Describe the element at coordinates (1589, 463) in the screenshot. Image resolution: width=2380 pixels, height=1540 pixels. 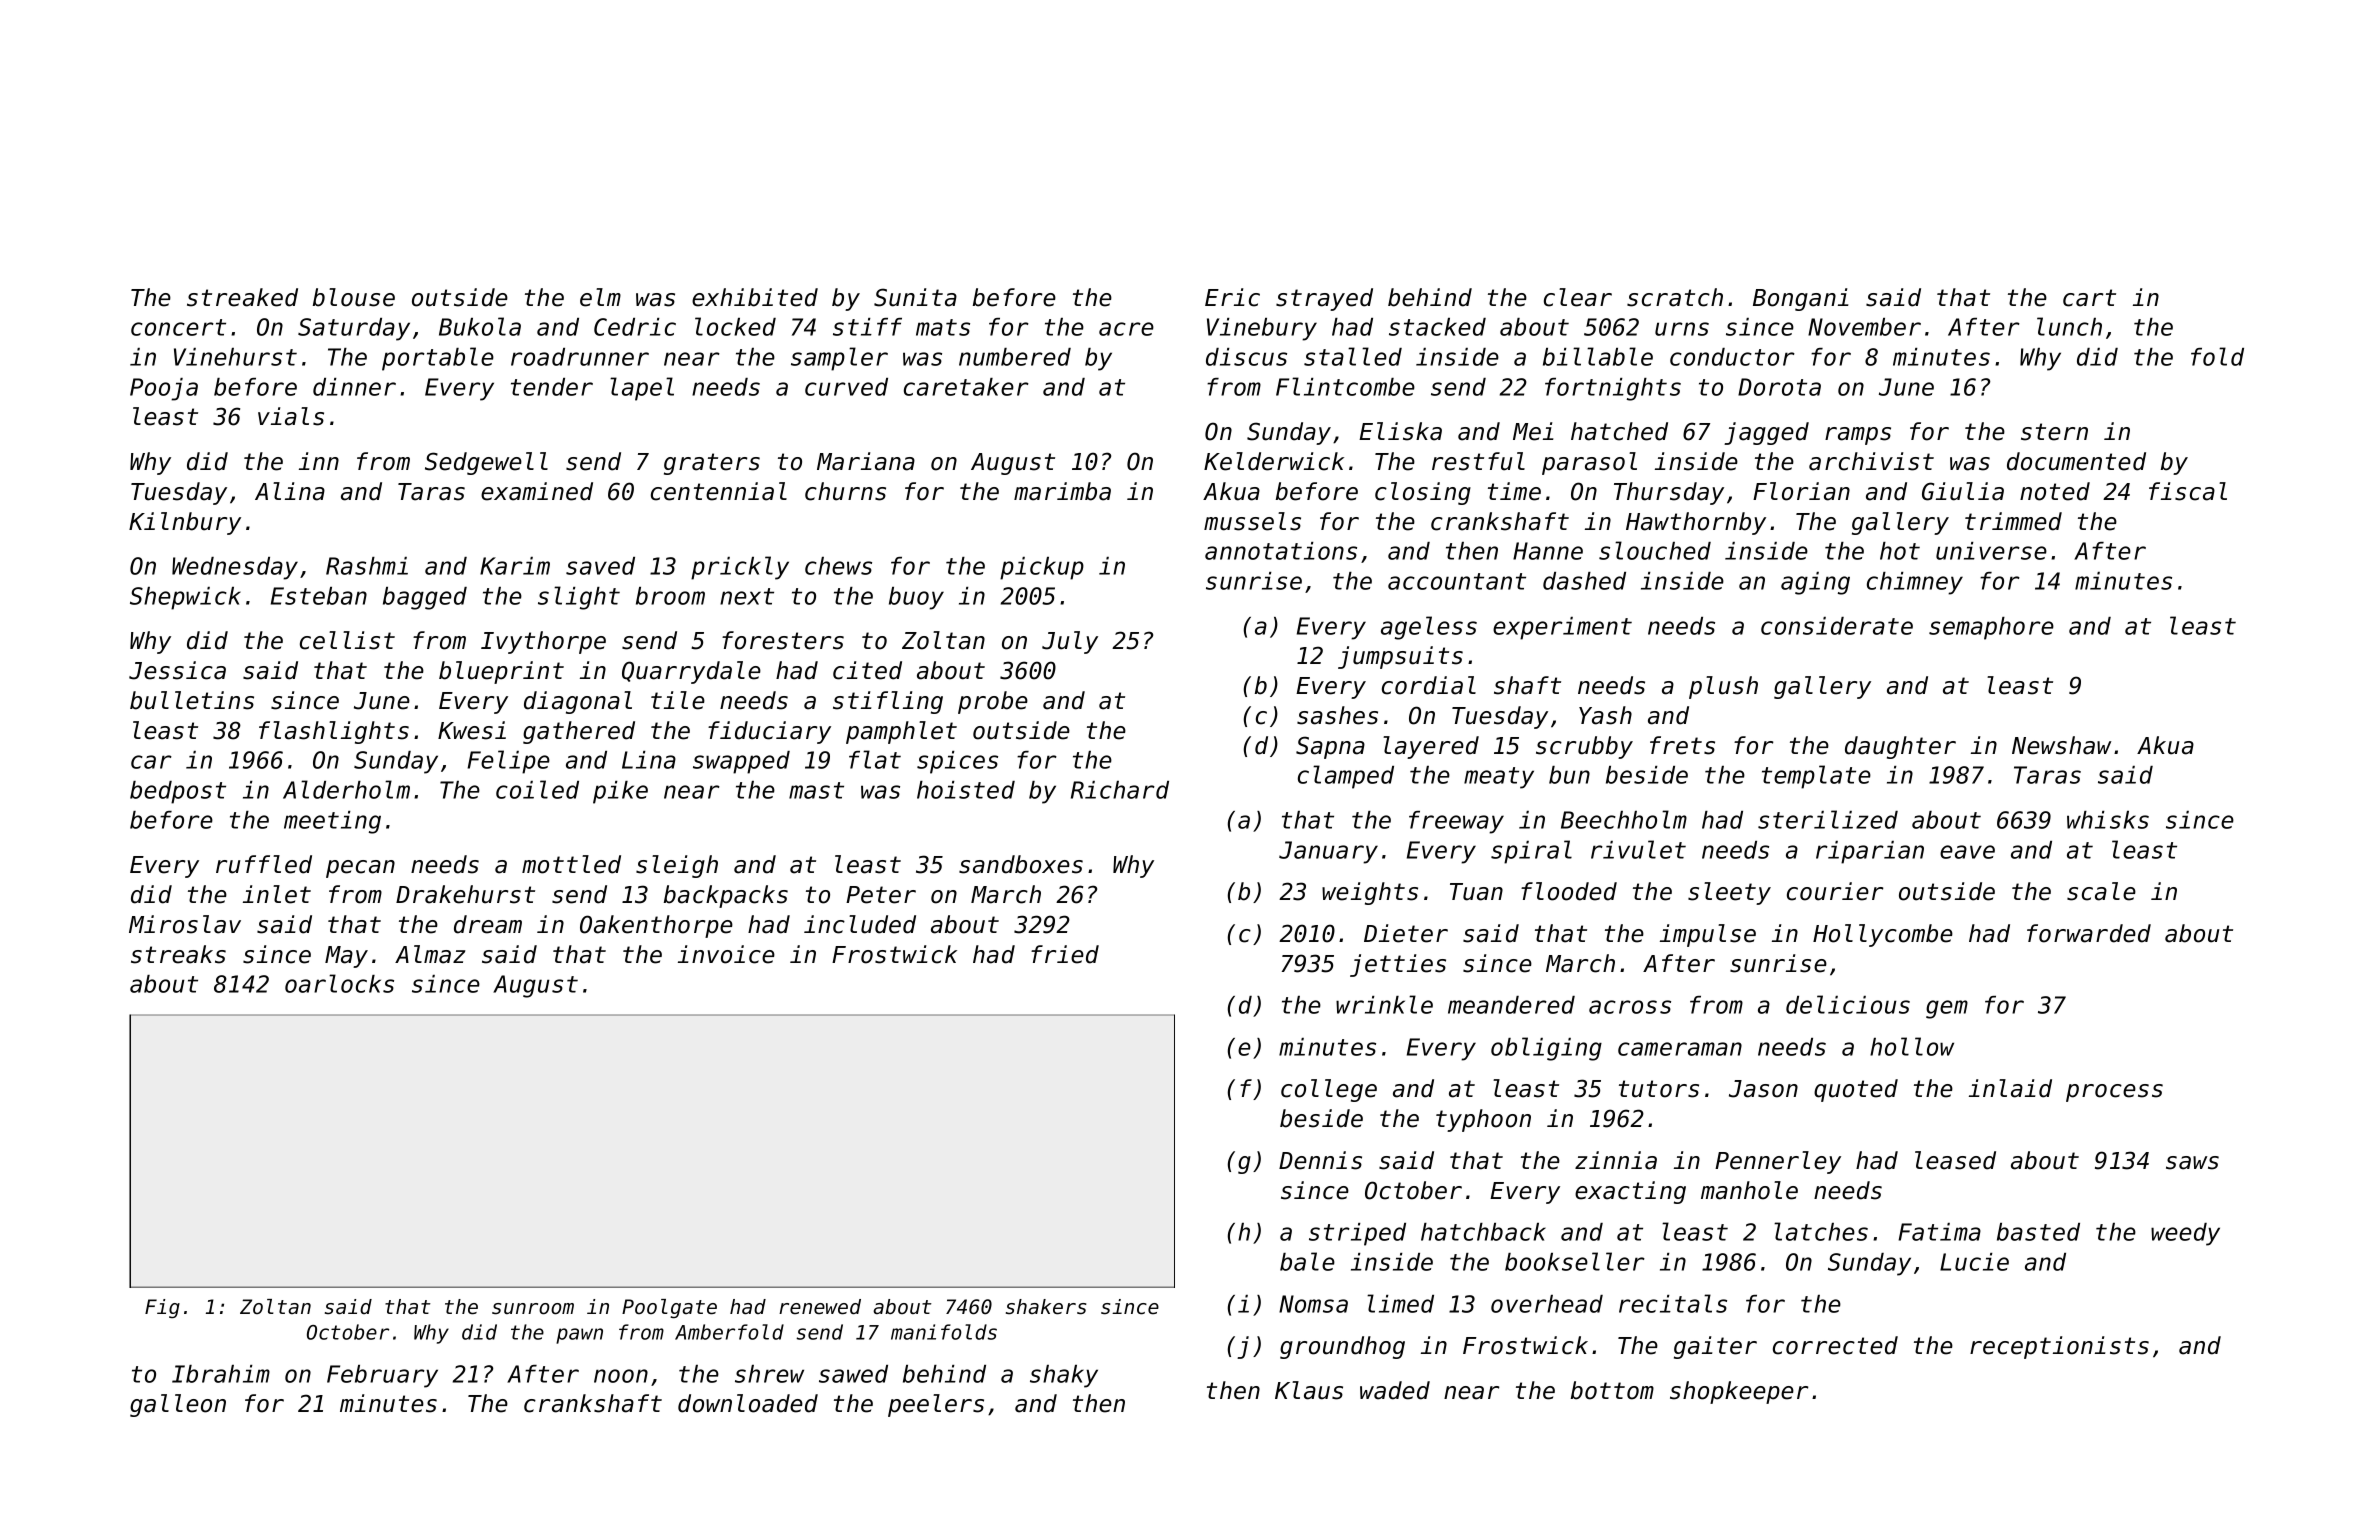
I see `parasol` at that location.
